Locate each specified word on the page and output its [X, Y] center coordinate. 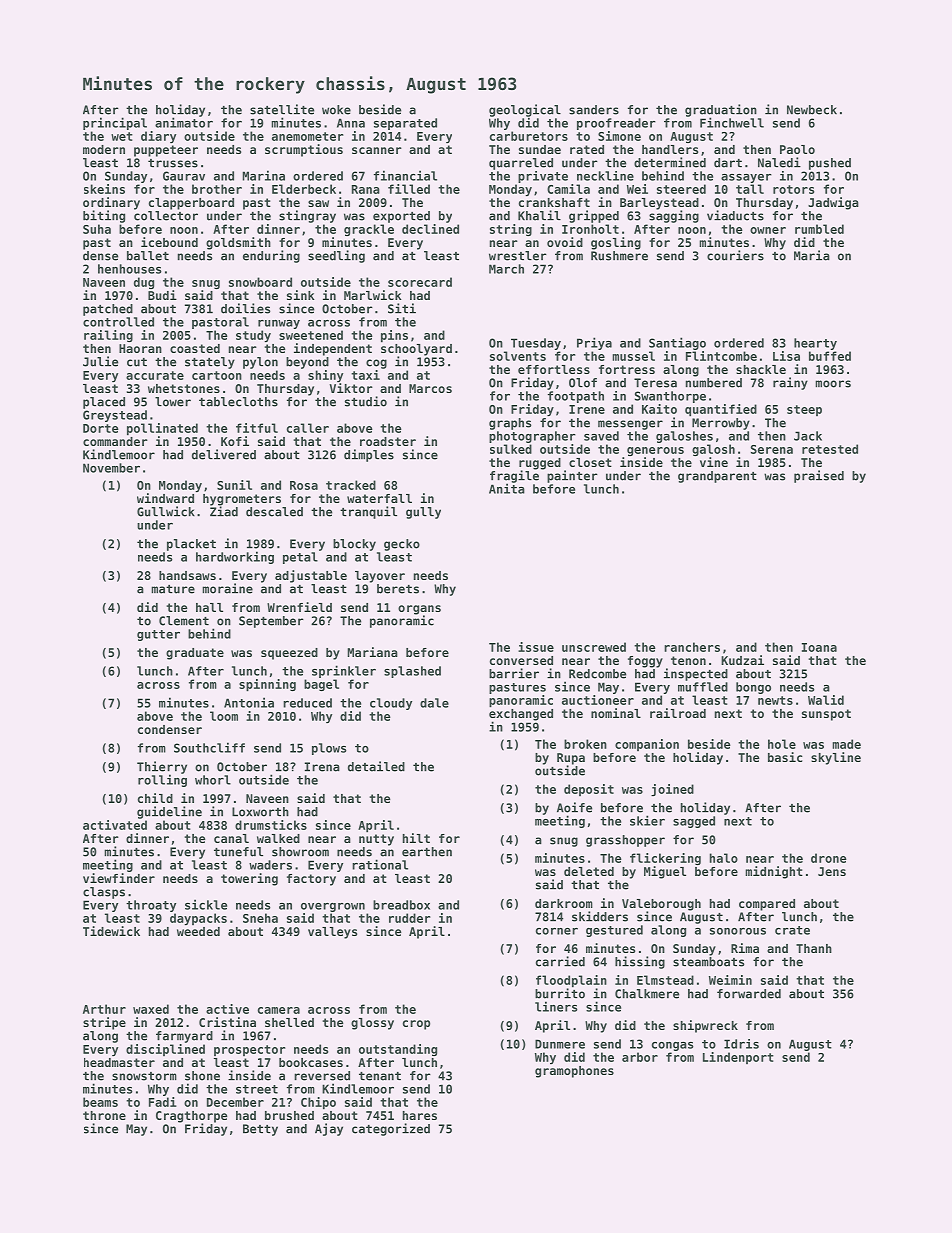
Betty [260, 1130]
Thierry [162, 767]
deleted [589, 871]
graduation [721, 110]
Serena [772, 449]
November [111, 468]
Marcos [430, 388]
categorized [391, 1129]
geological [525, 110]
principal [115, 123]
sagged [694, 822]
